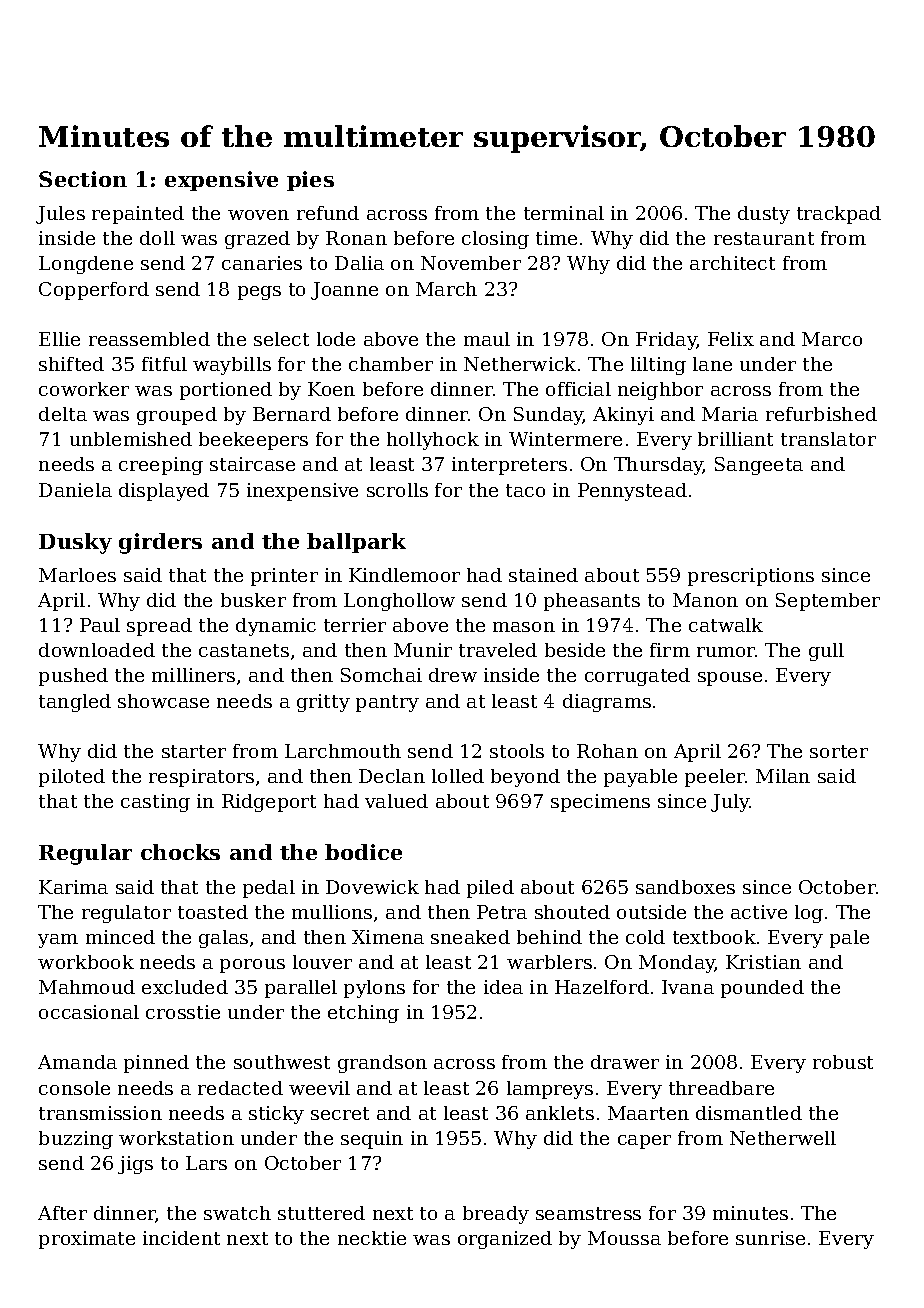  Describe the element at coordinates (372, 1238) in the screenshot. I see `necktie` at that location.
